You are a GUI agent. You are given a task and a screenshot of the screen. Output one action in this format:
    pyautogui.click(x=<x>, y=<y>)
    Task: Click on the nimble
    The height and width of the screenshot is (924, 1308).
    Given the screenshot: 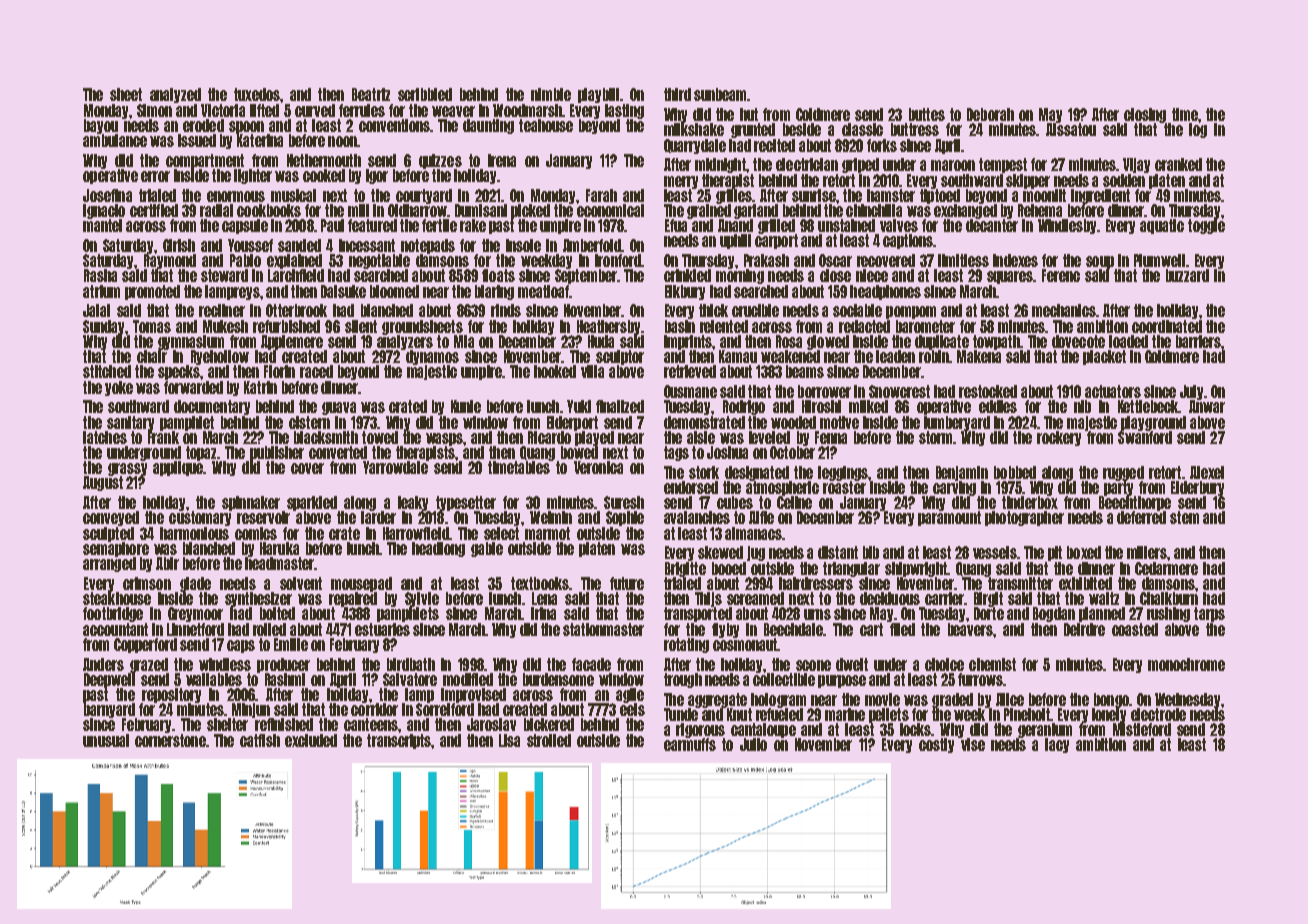 What is the action you would take?
    pyautogui.click(x=551, y=94)
